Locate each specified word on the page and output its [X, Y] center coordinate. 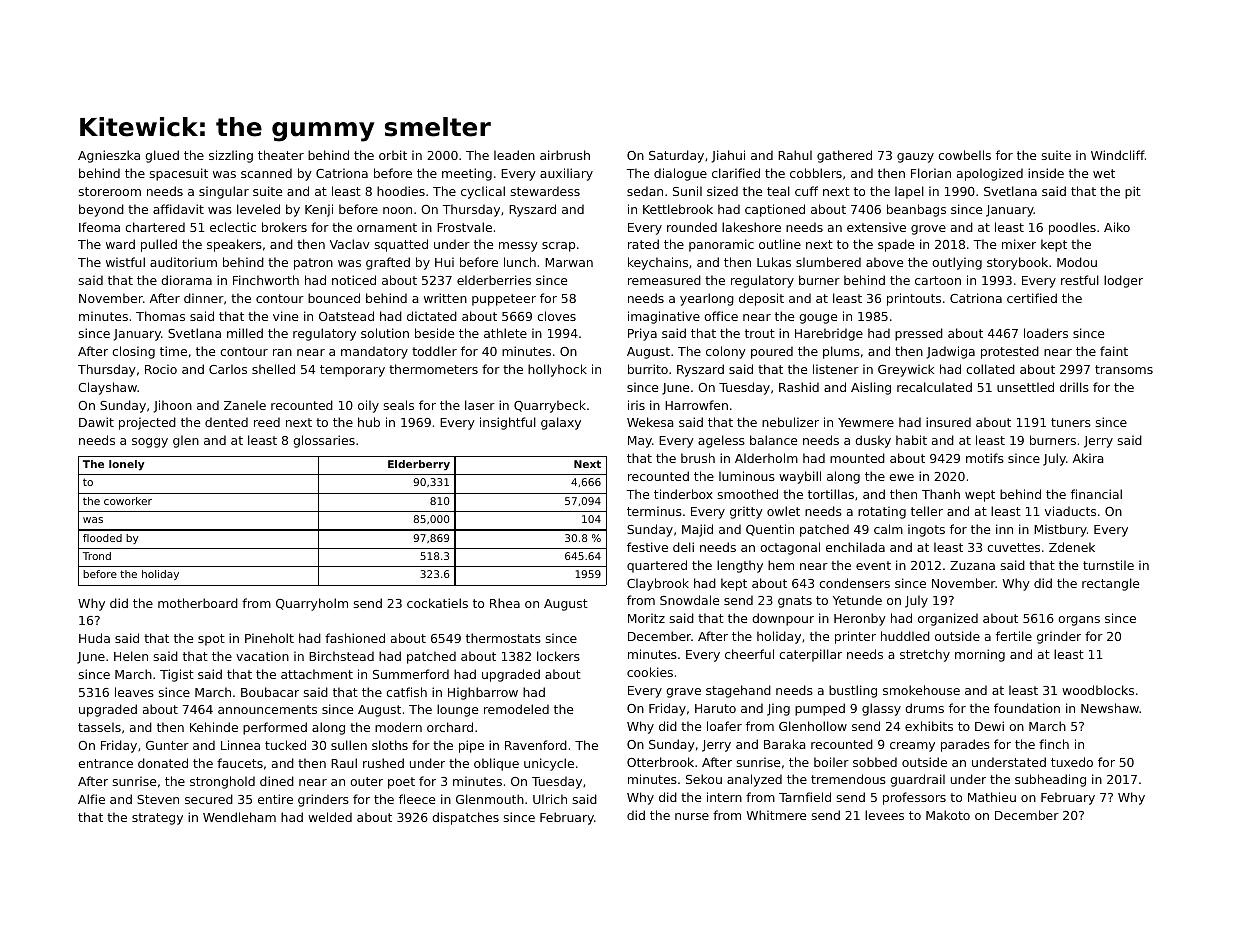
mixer [1019, 244]
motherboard [198, 603]
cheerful [749, 654]
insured [948, 422]
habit [911, 440]
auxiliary [566, 174]
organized [948, 619]
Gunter [167, 745]
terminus [654, 511]
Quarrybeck [550, 406]
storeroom [110, 191]
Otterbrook [660, 762]
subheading [1050, 780]
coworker [128, 501]
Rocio [161, 369]
